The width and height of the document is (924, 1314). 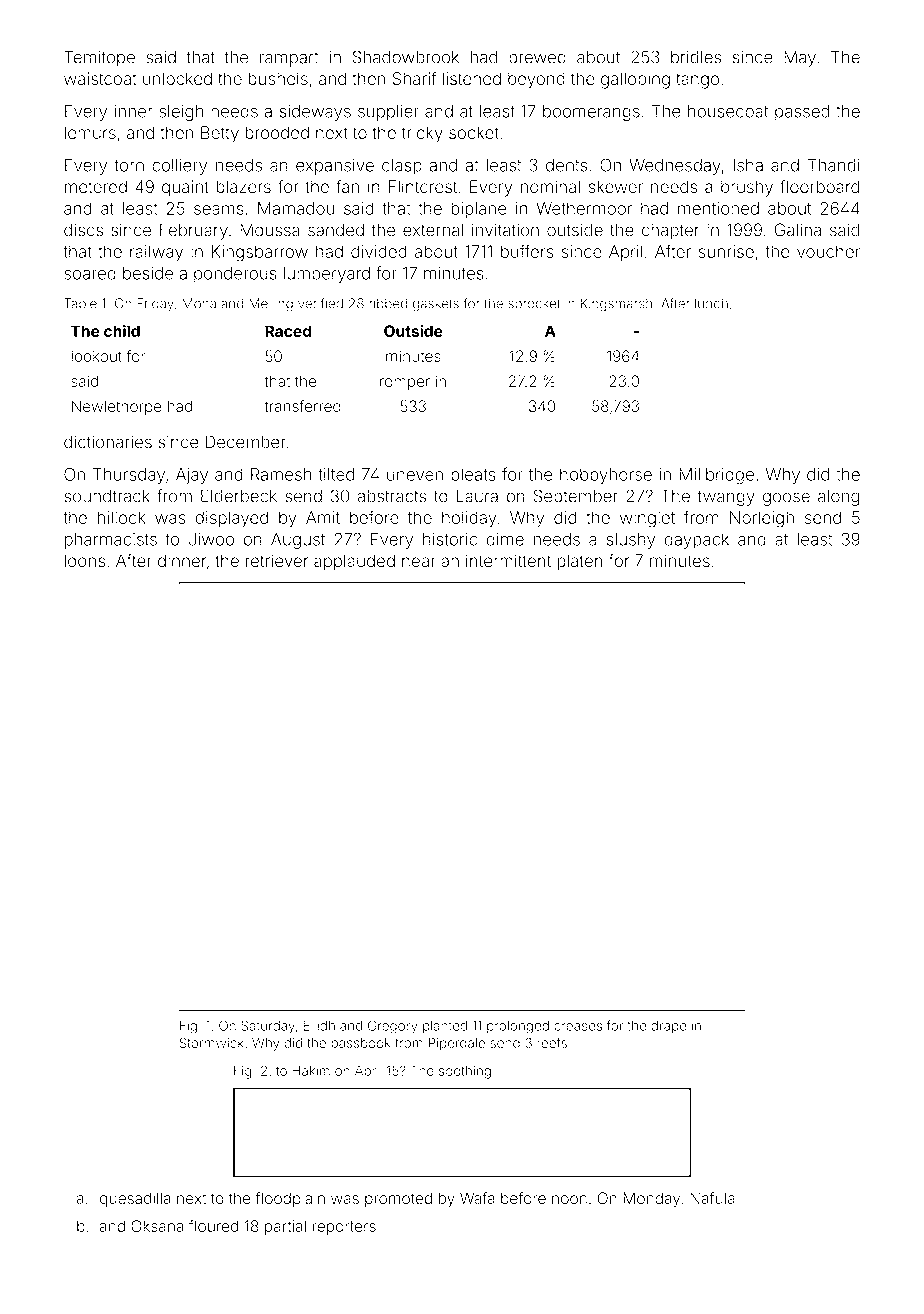 I want to click on platen, so click(x=580, y=562).
